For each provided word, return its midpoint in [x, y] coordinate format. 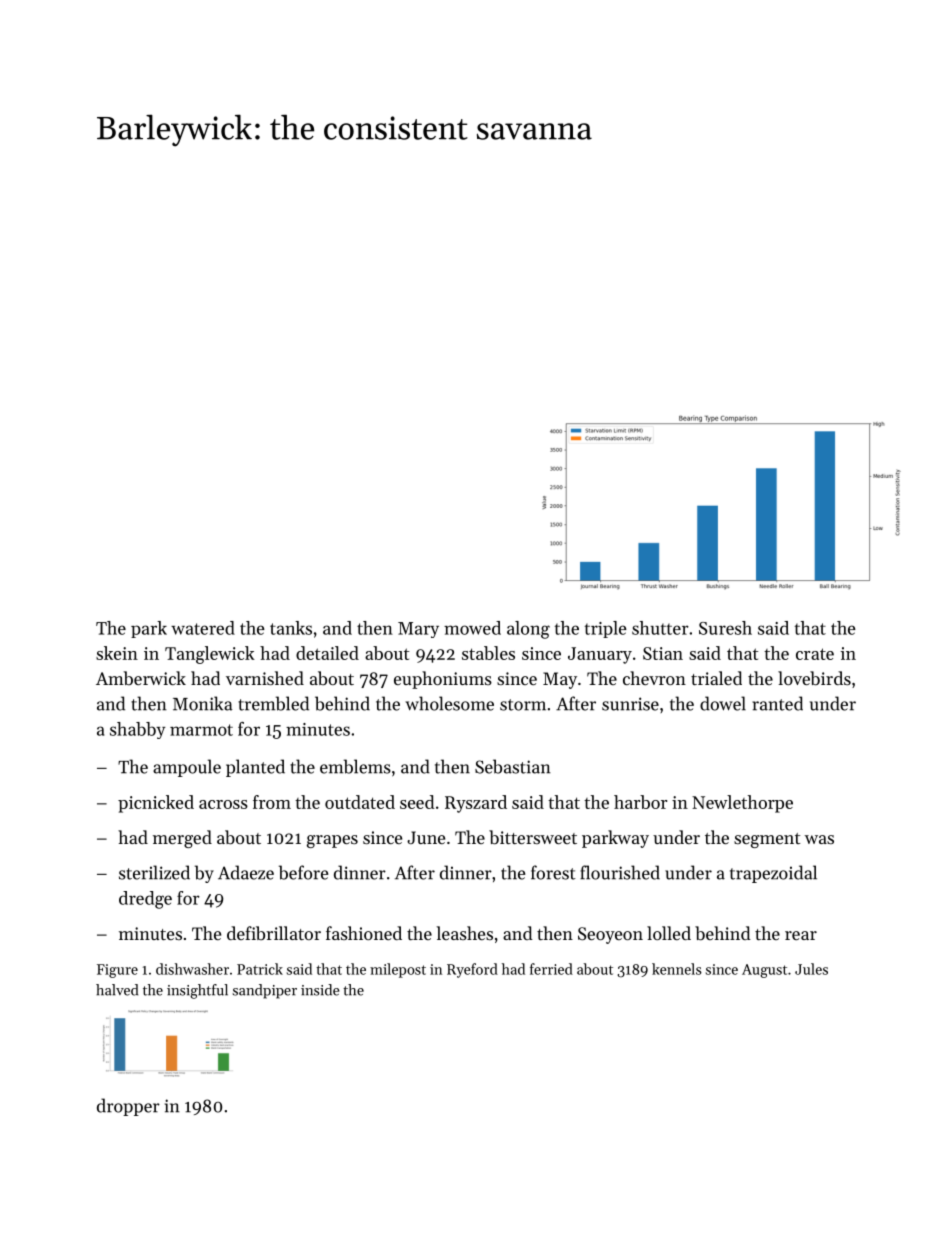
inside [320, 990]
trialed [716, 678]
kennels [677, 969]
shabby [138, 730]
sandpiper [265, 991]
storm [523, 705]
